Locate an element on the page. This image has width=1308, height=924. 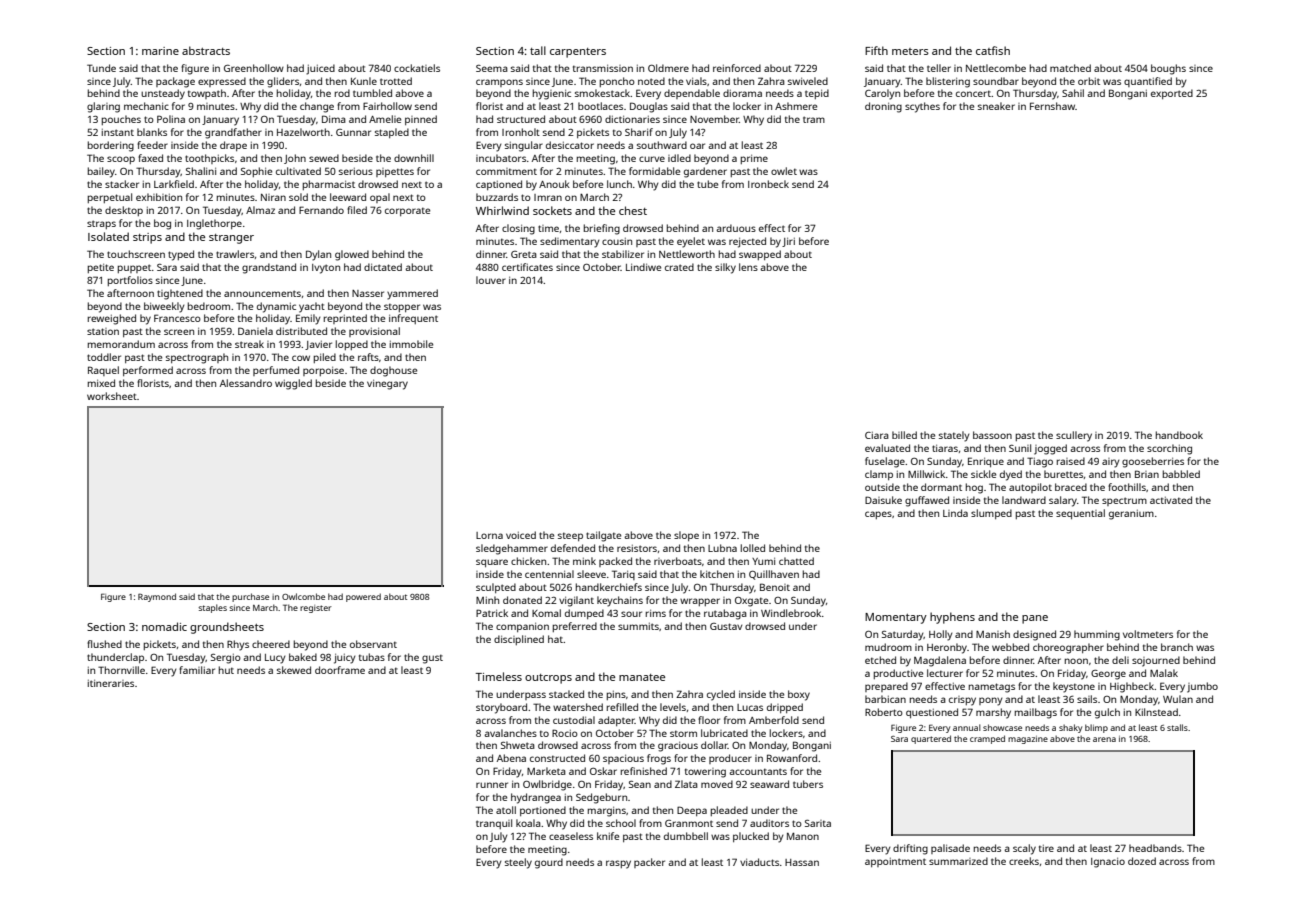
Minh is located at coordinates (487, 600).
